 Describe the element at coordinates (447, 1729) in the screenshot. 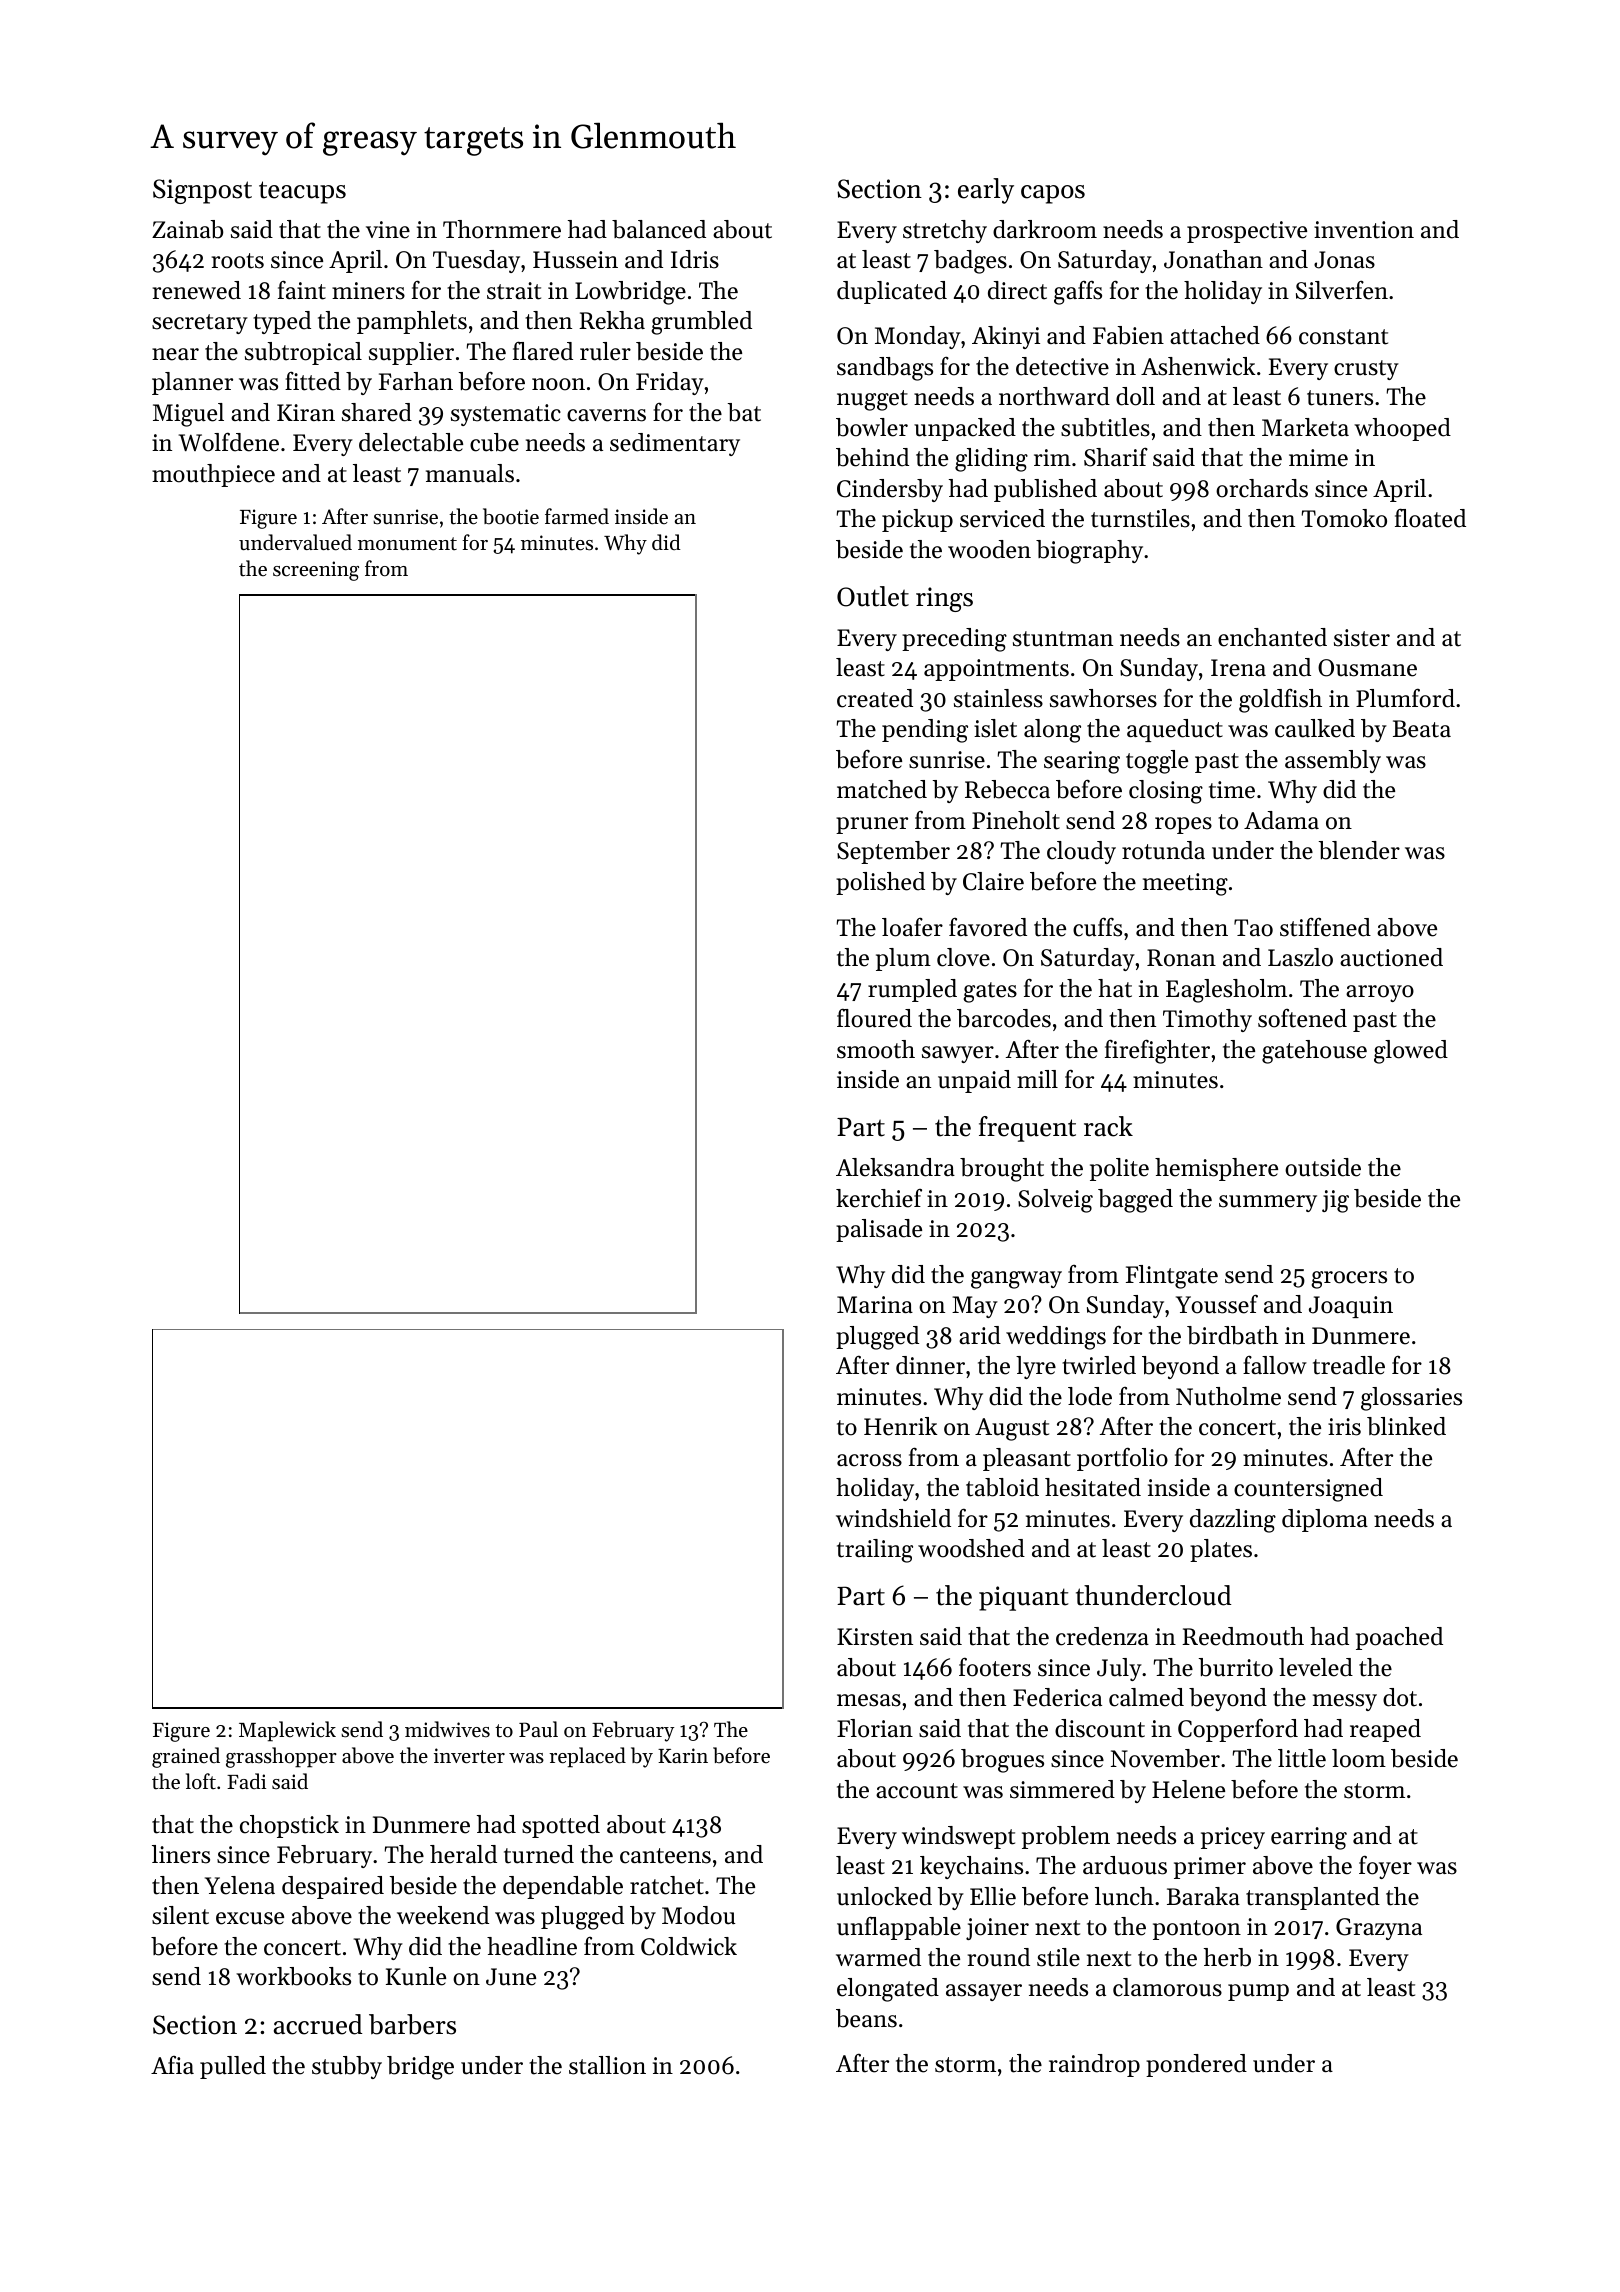

I see `midwives` at that location.
